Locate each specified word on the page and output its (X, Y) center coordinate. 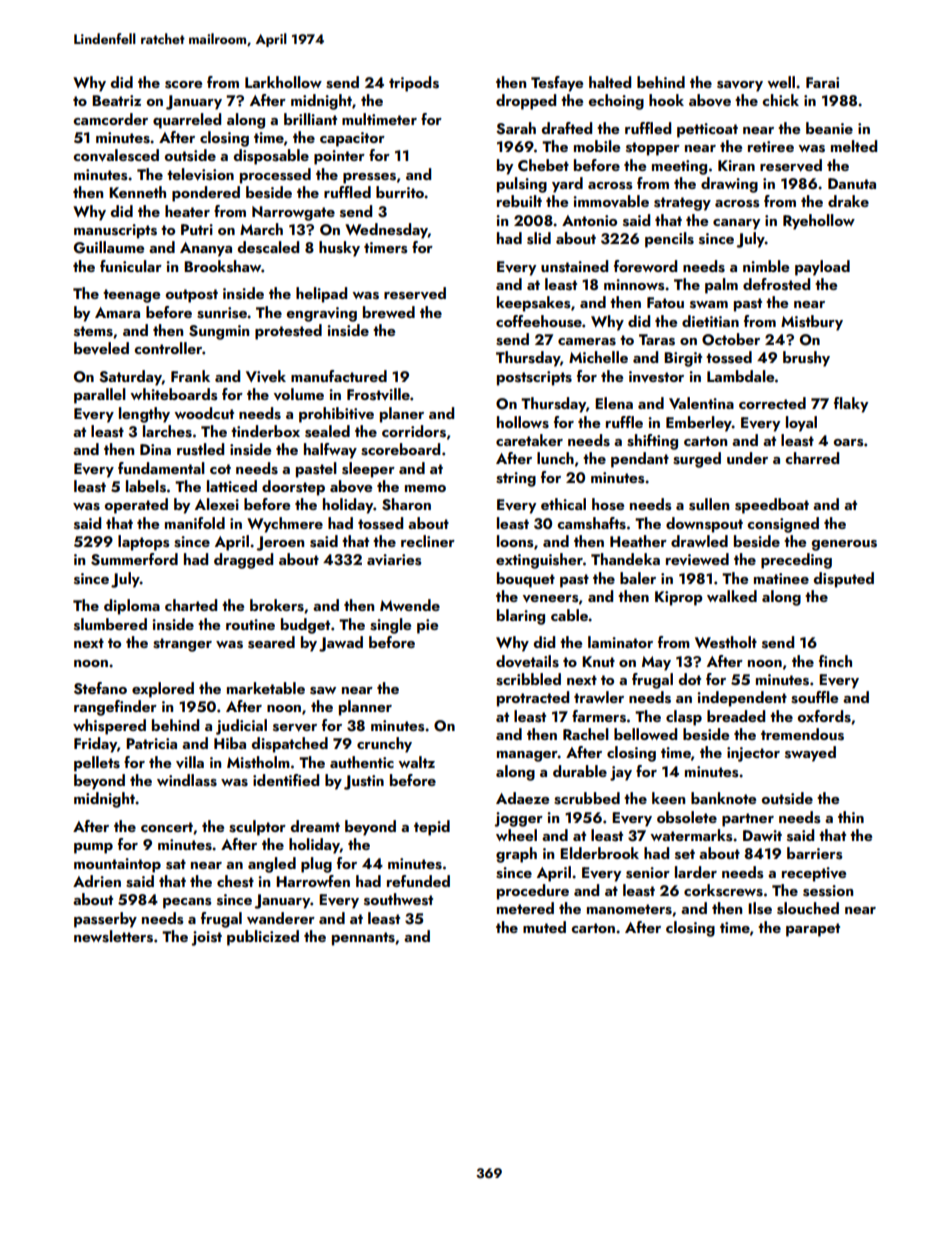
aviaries (394, 560)
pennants (363, 939)
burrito (400, 192)
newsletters (113, 936)
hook (666, 100)
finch (835, 661)
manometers (629, 909)
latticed (232, 486)
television (200, 174)
